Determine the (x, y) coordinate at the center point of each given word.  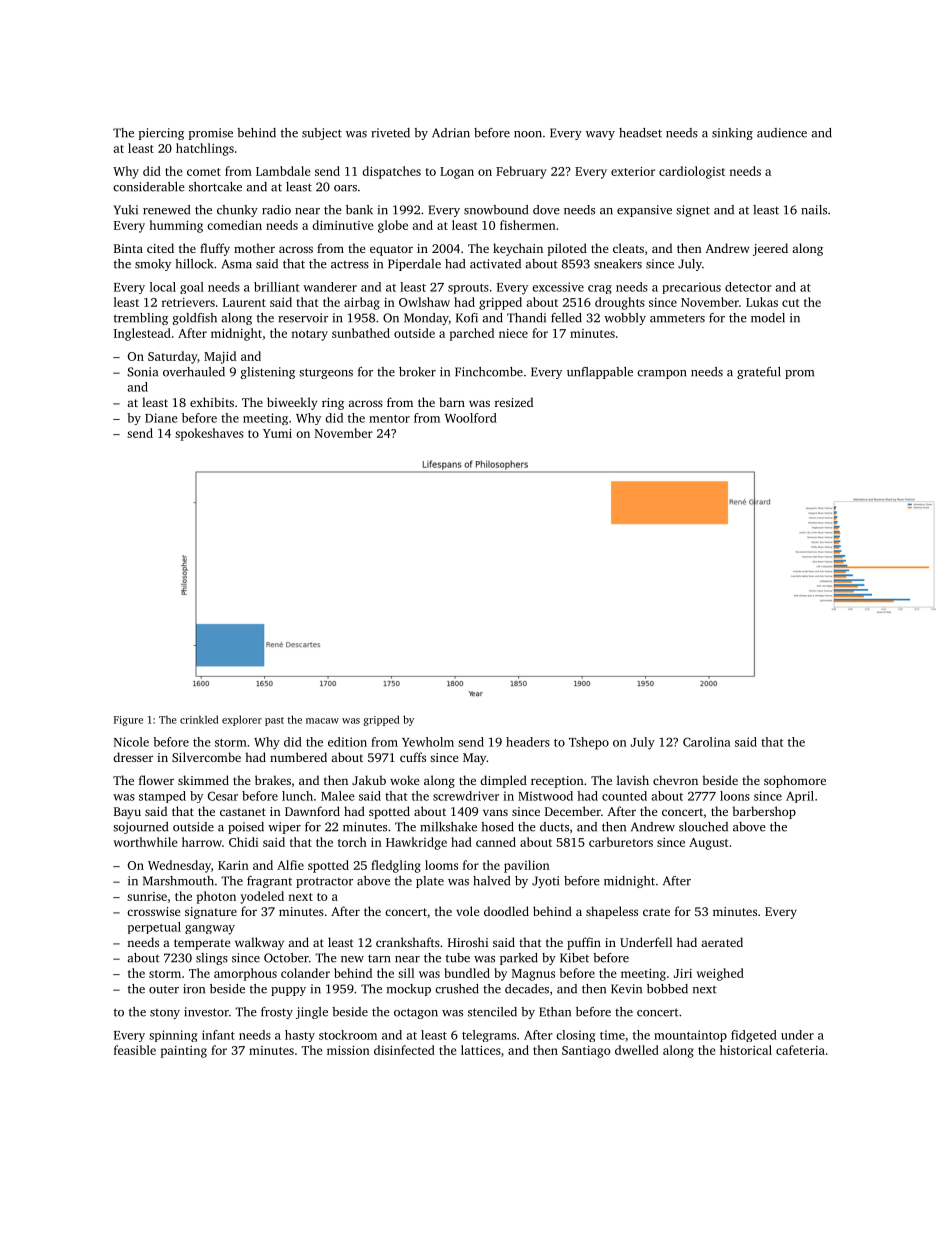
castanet (243, 812)
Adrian (451, 133)
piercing (161, 134)
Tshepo (589, 743)
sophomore (795, 781)
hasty (300, 1036)
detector (748, 287)
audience (782, 133)
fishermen (528, 225)
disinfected (404, 1050)
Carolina (707, 742)
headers (528, 742)
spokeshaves (209, 434)
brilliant (277, 287)
